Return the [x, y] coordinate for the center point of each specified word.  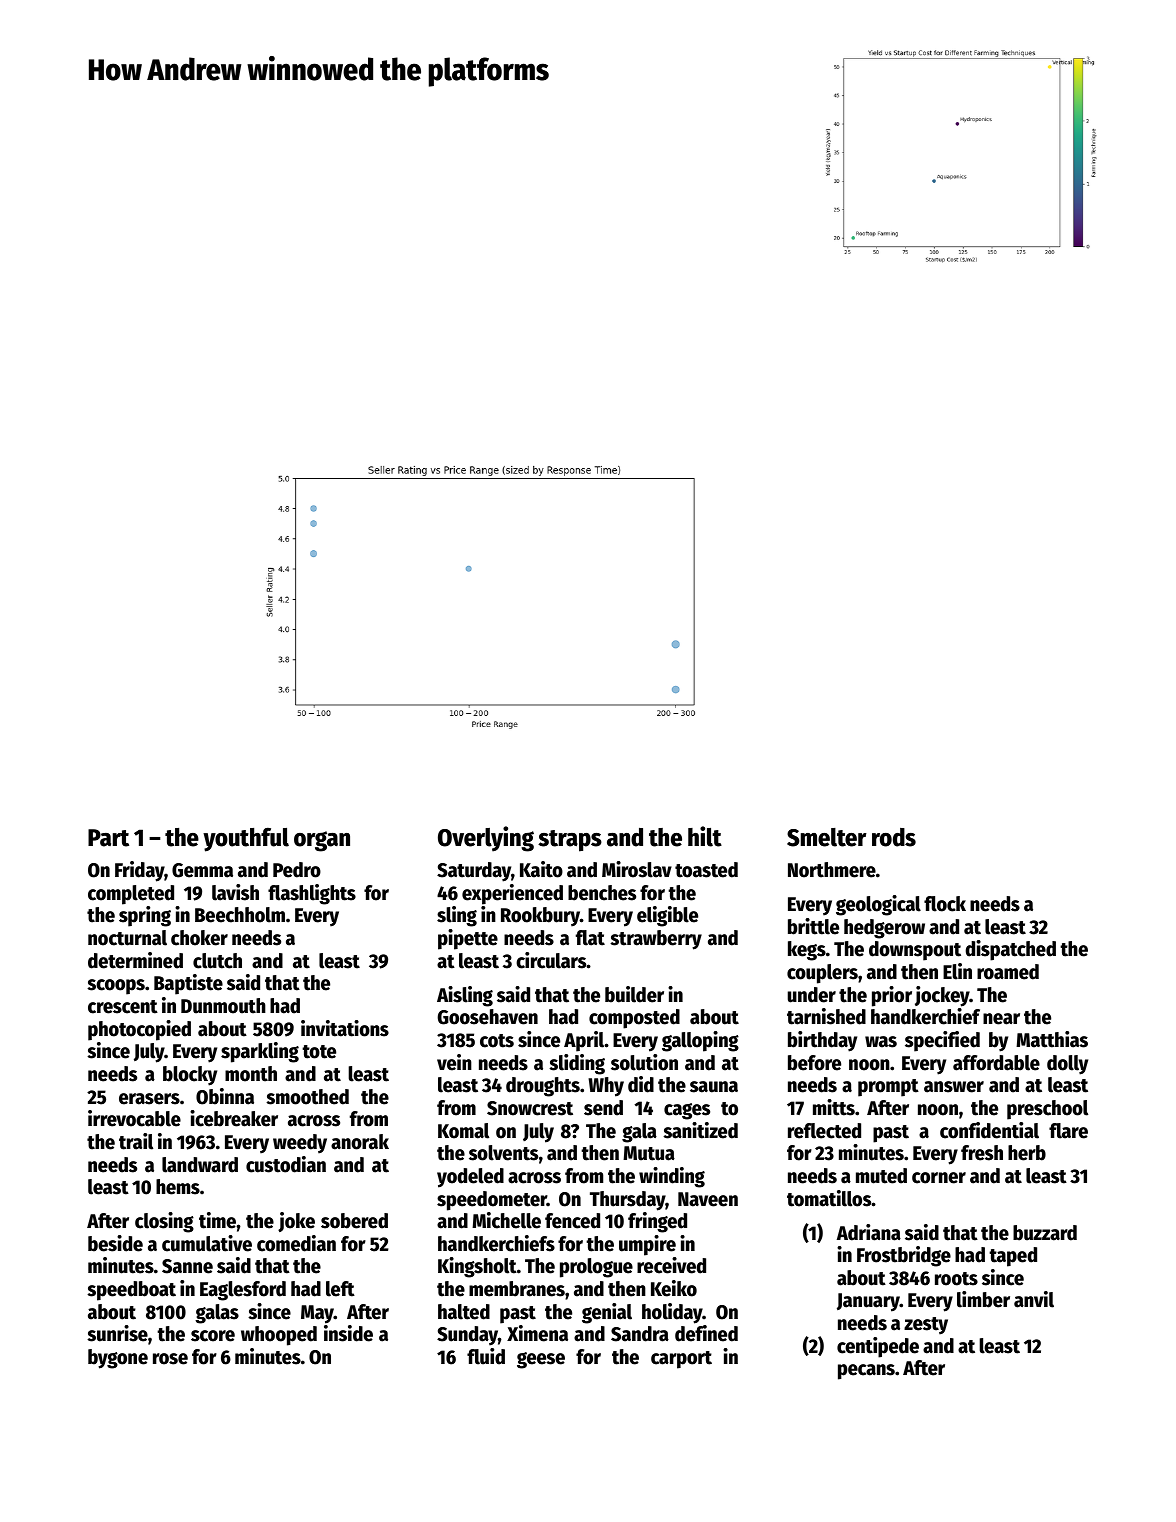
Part [108, 838]
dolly [1067, 1065]
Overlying [486, 839]
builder [634, 994]
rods [894, 837]
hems [178, 1187]
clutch [217, 961]
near [1001, 1019]
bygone [118, 1359]
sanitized [700, 1130]
